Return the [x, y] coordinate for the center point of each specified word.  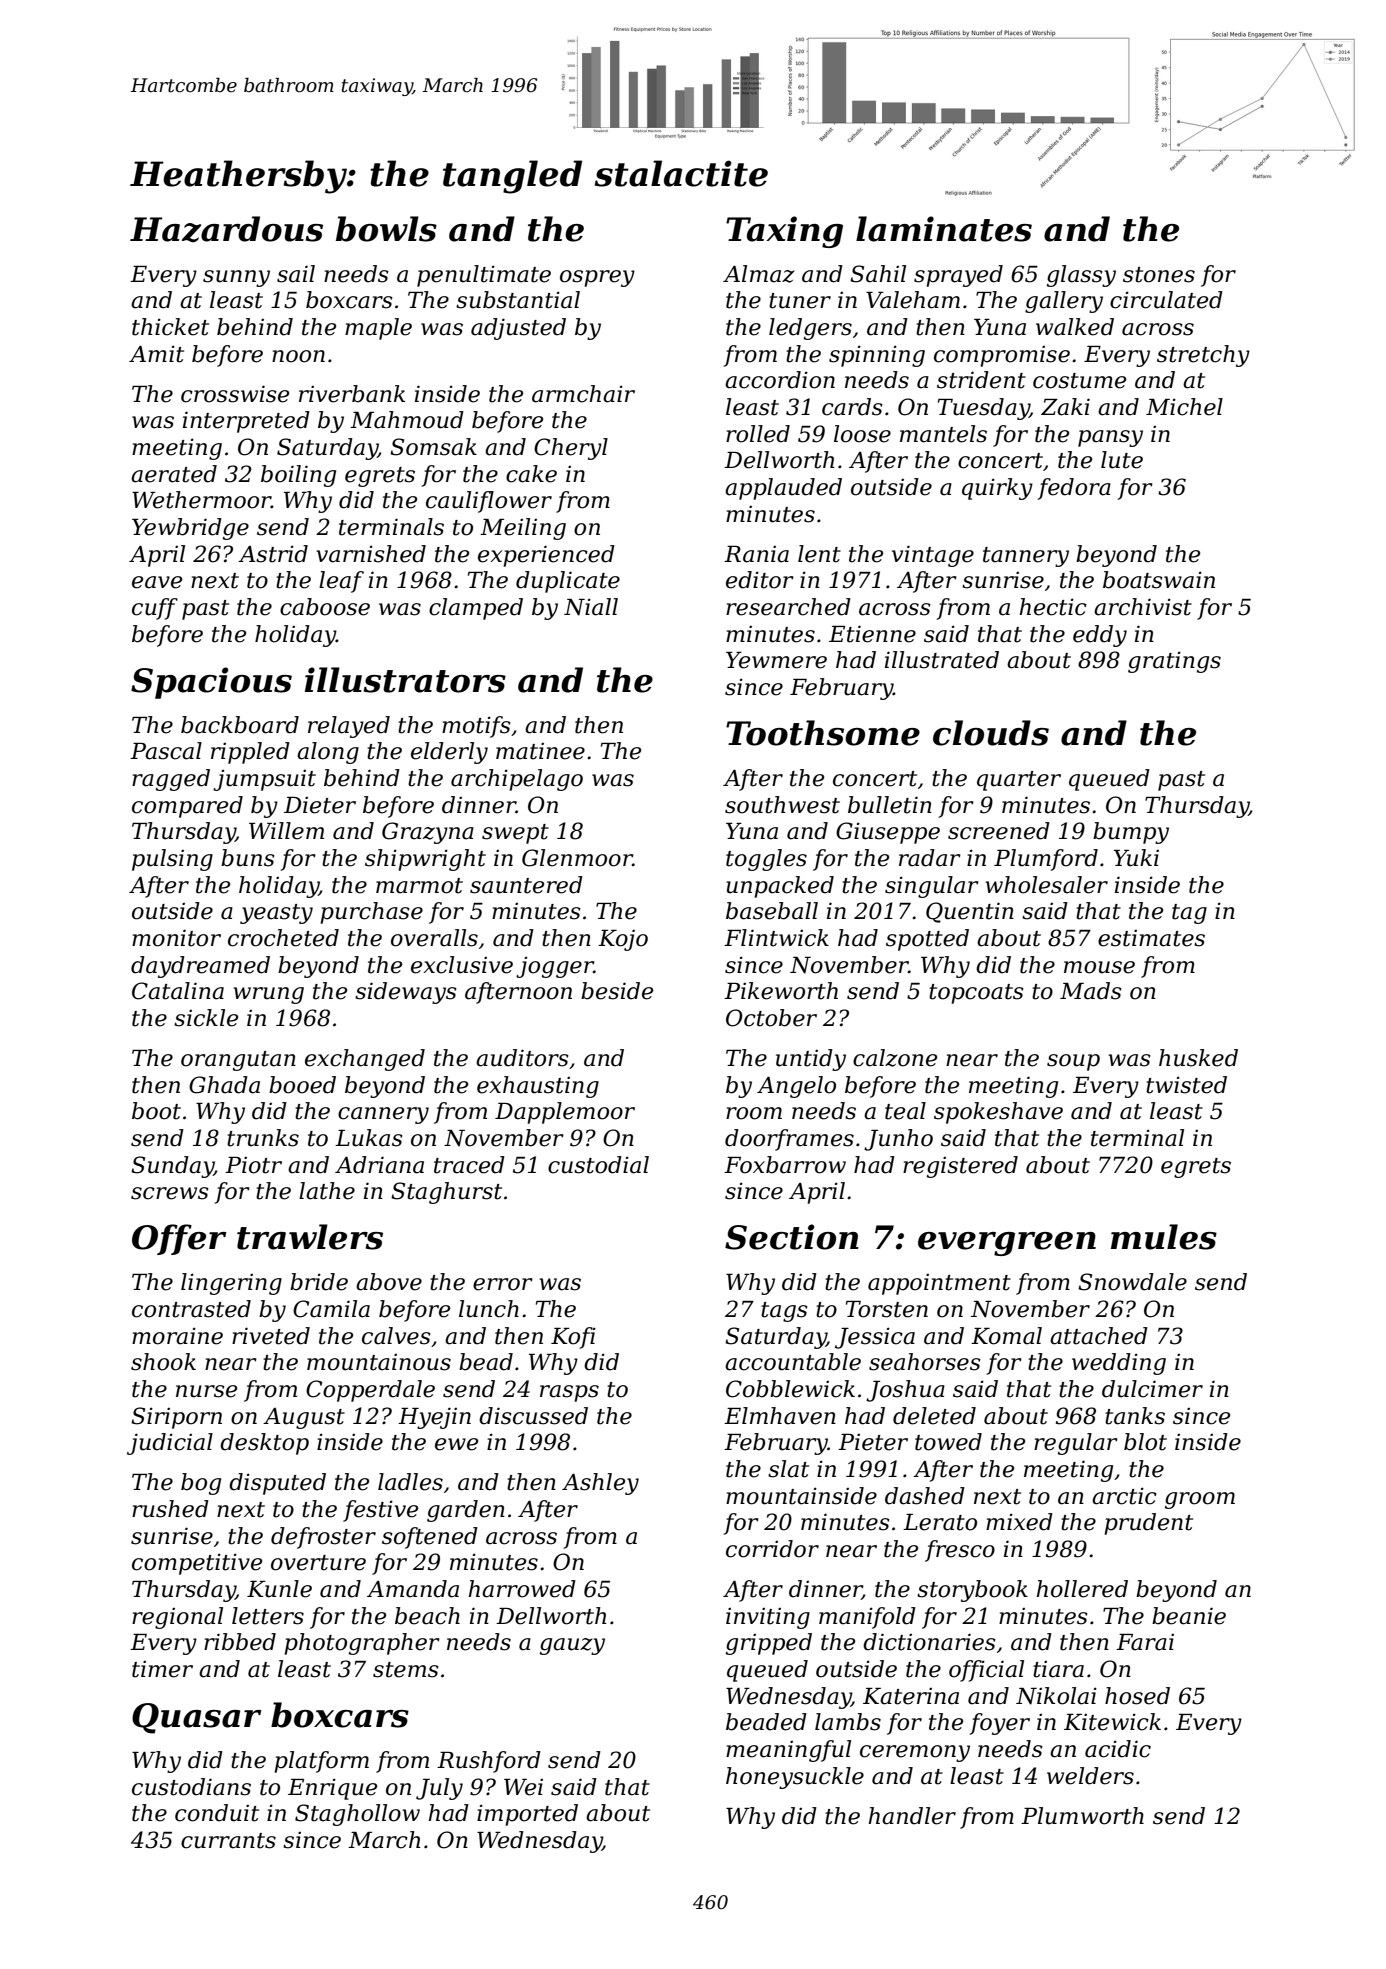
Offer [179, 1239]
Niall [591, 607]
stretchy [1203, 356]
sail [296, 274]
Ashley [600, 1484]
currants [228, 1841]
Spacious [211, 683]
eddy [1100, 636]
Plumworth [1082, 1816]
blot [1145, 1442]
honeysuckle [795, 1778]
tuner [800, 301]
